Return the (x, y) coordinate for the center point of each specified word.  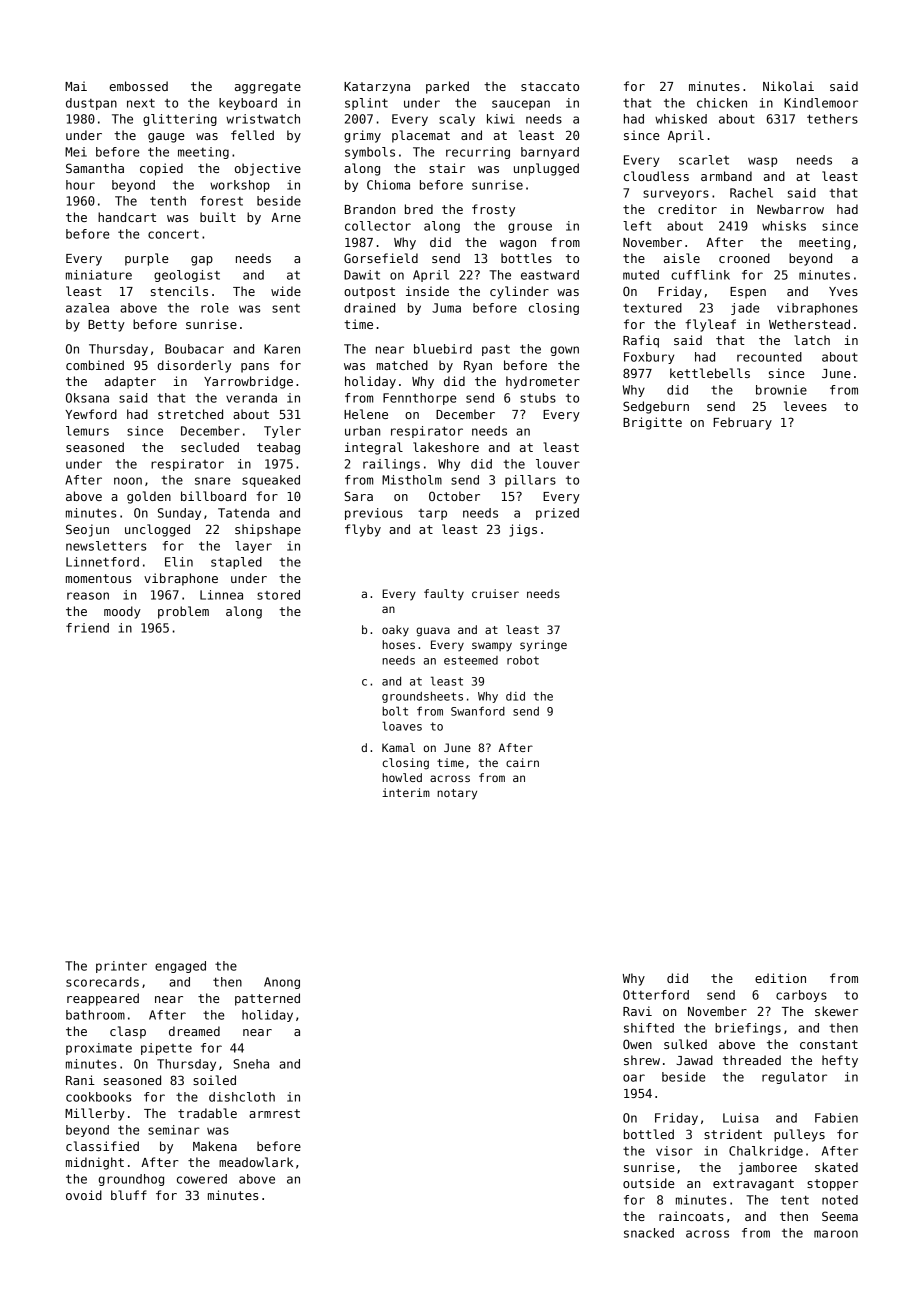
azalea (87, 308)
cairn (522, 762)
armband (726, 176)
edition (780, 978)
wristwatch (263, 119)
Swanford (478, 711)
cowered (202, 1179)
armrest (274, 1113)
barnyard (550, 153)
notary (457, 794)
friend (87, 628)
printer (121, 967)
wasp (762, 162)
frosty (493, 210)
